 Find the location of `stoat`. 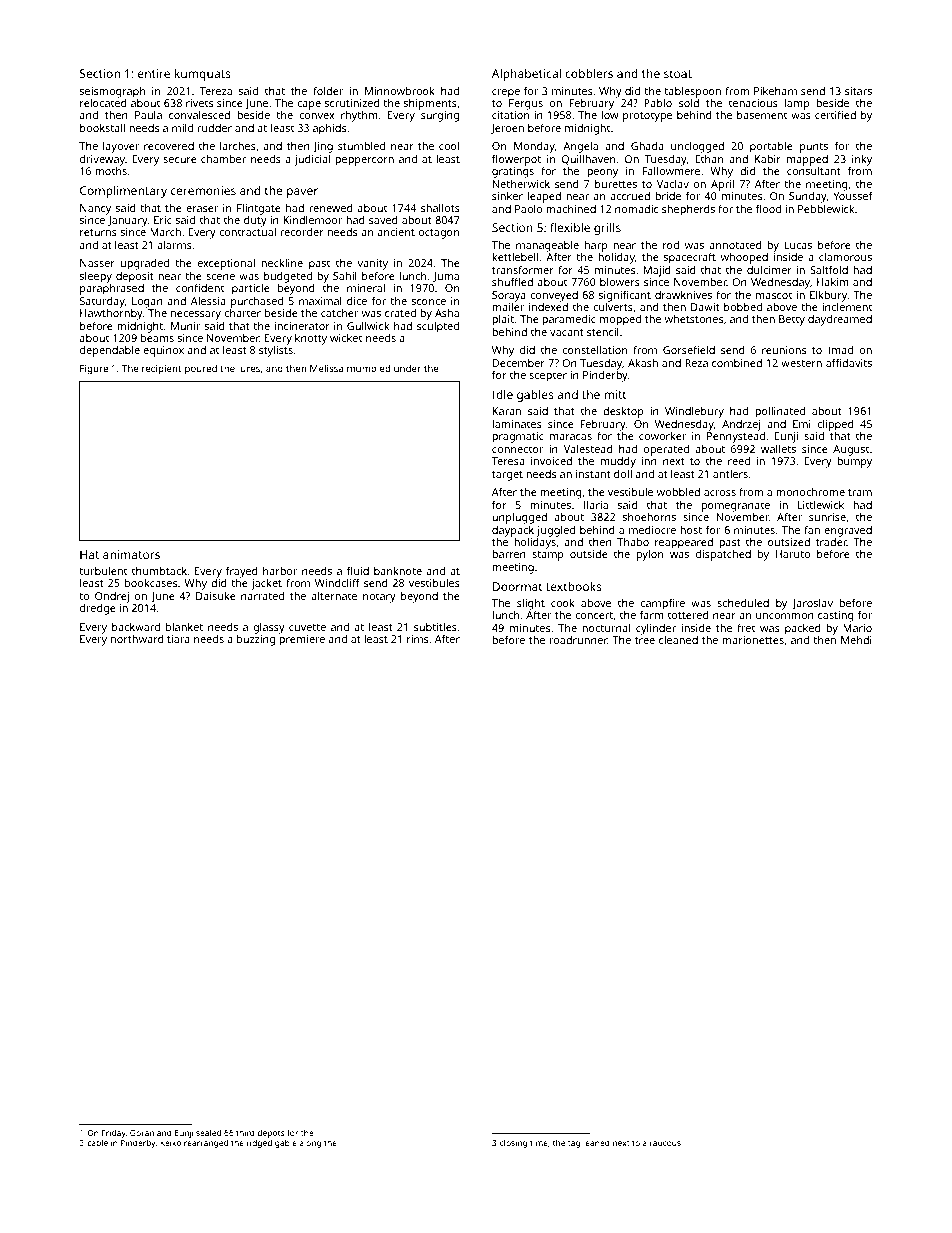

stoat is located at coordinates (678, 74).
